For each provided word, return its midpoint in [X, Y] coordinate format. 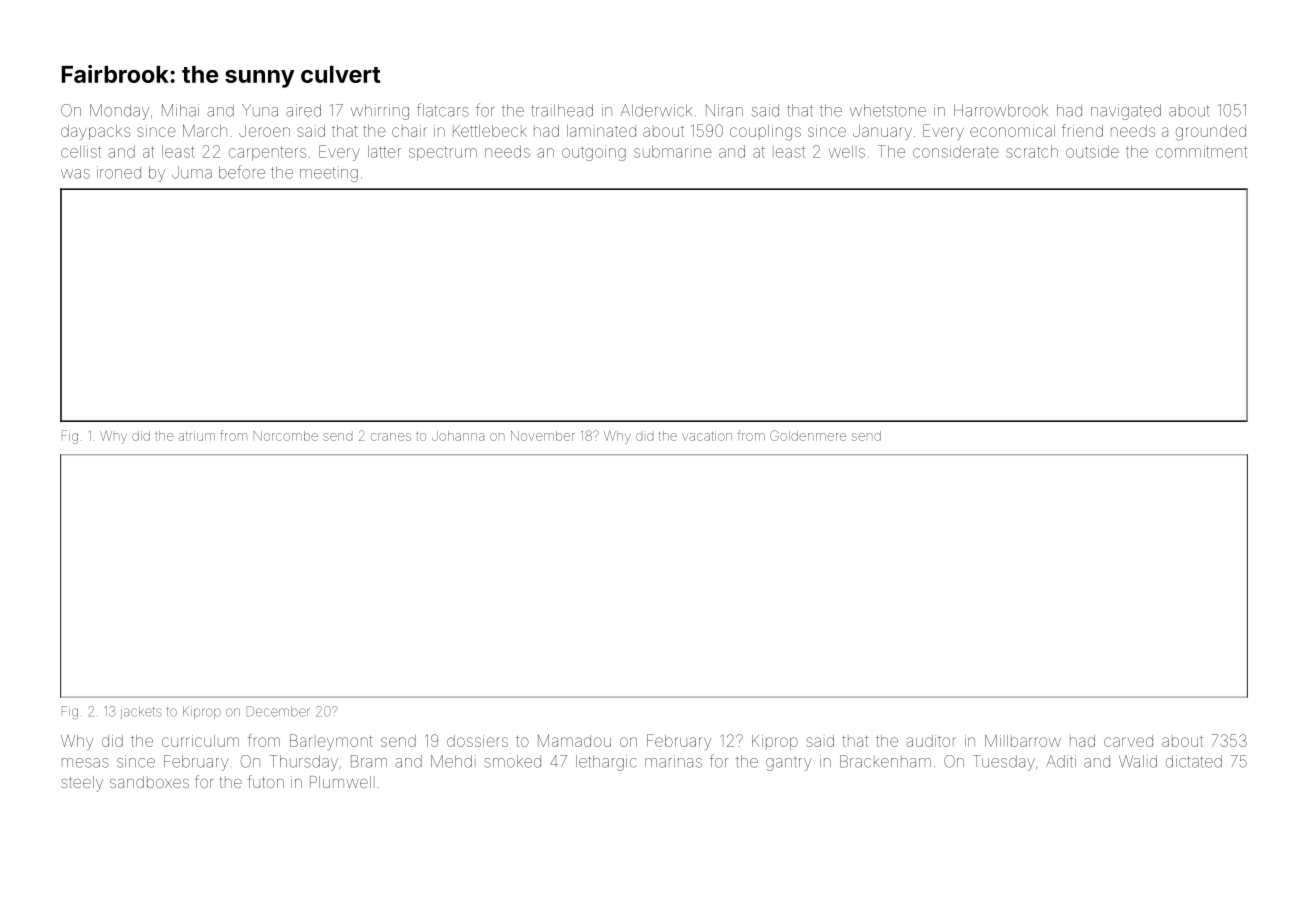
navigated [1126, 112]
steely [82, 784]
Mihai [180, 110]
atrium [197, 436]
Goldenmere [808, 435]
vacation [707, 436]
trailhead [562, 110]
